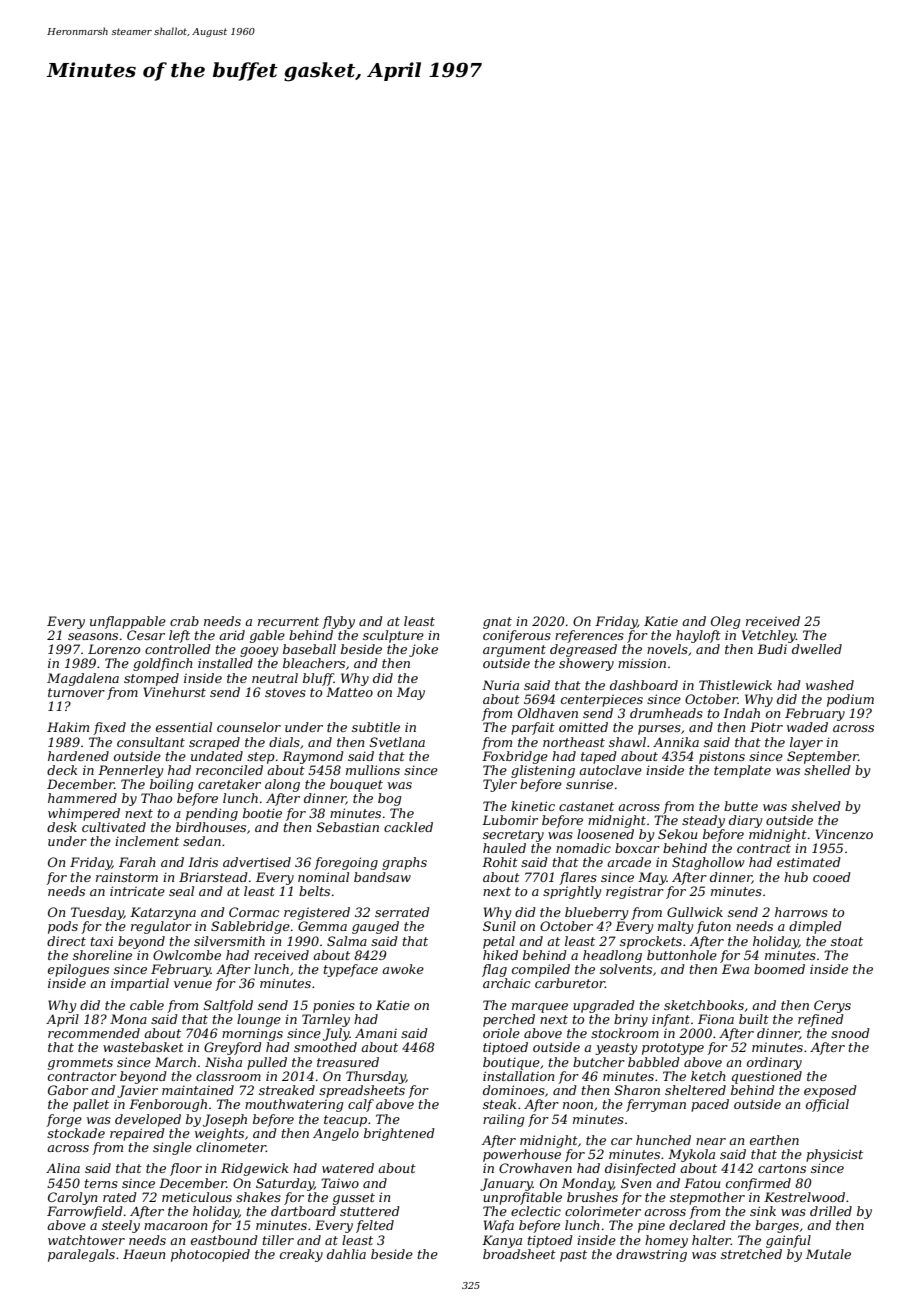  What do you see at coordinates (816, 806) in the image?
I see `shelved` at bounding box center [816, 806].
